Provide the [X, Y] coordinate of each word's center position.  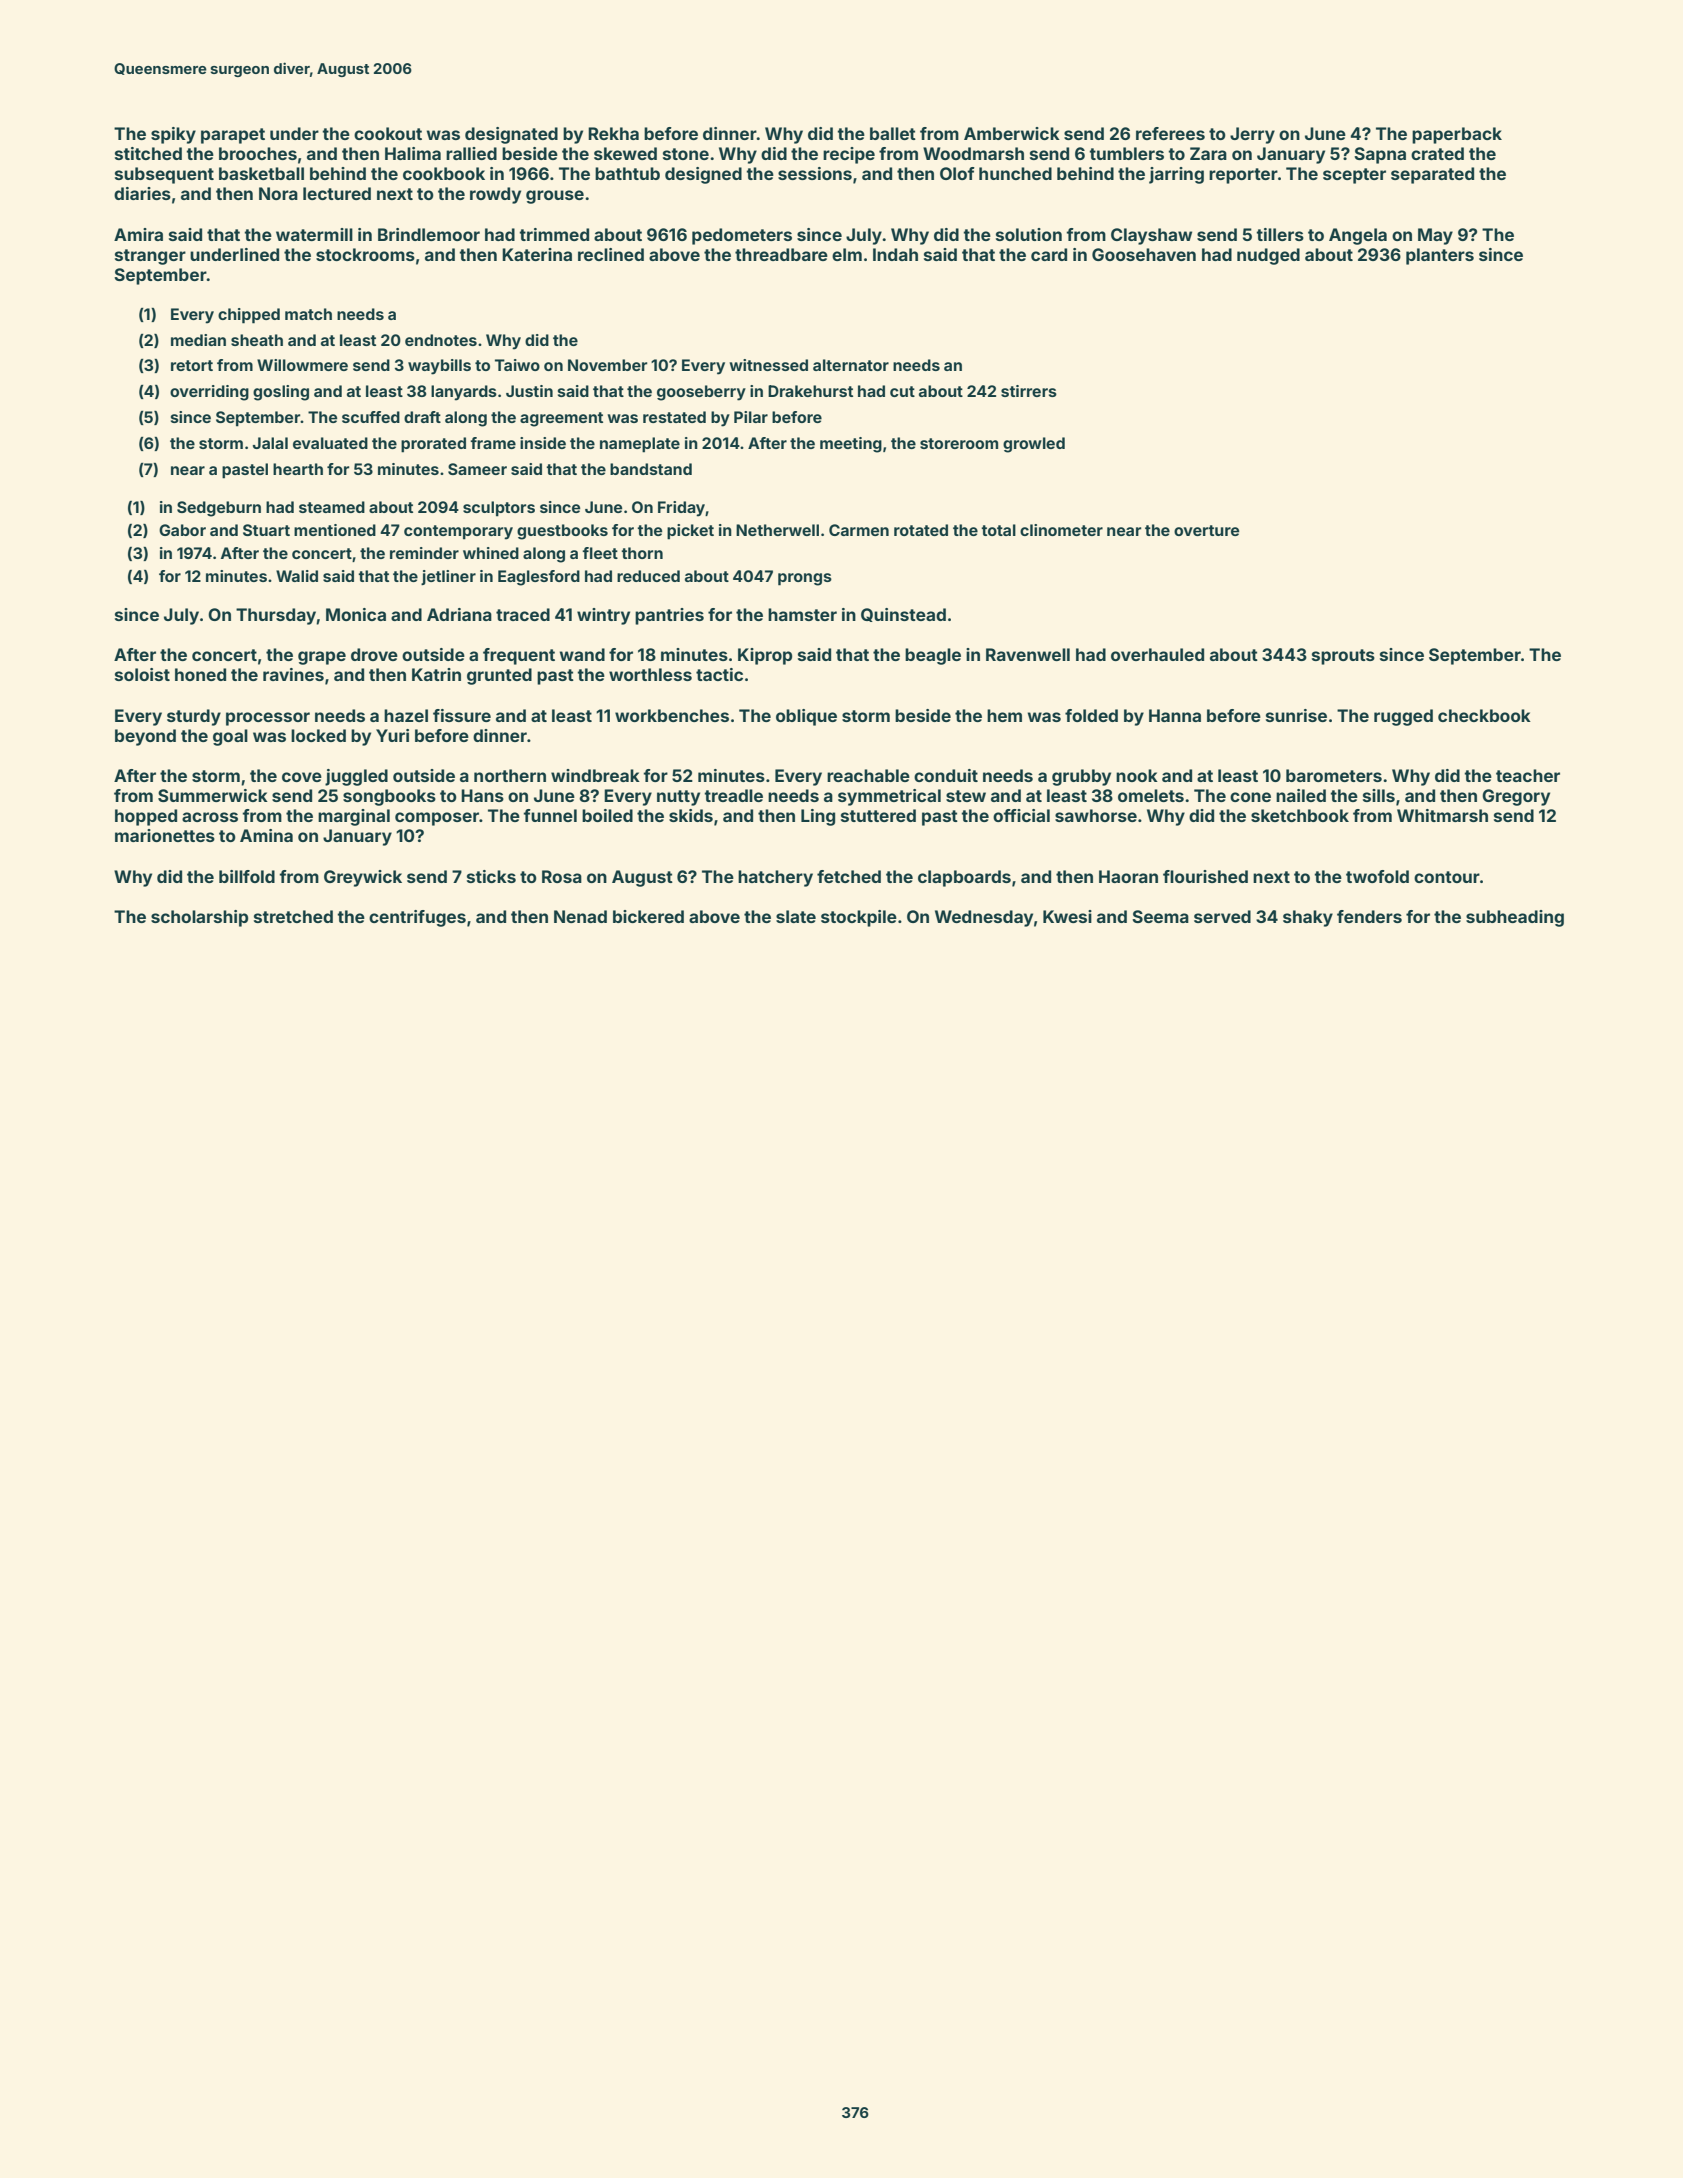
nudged [1268, 256]
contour [1447, 877]
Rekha [613, 133]
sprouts [1343, 657]
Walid [297, 576]
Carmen [859, 530]
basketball [261, 173]
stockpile [859, 918]
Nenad [580, 916]
